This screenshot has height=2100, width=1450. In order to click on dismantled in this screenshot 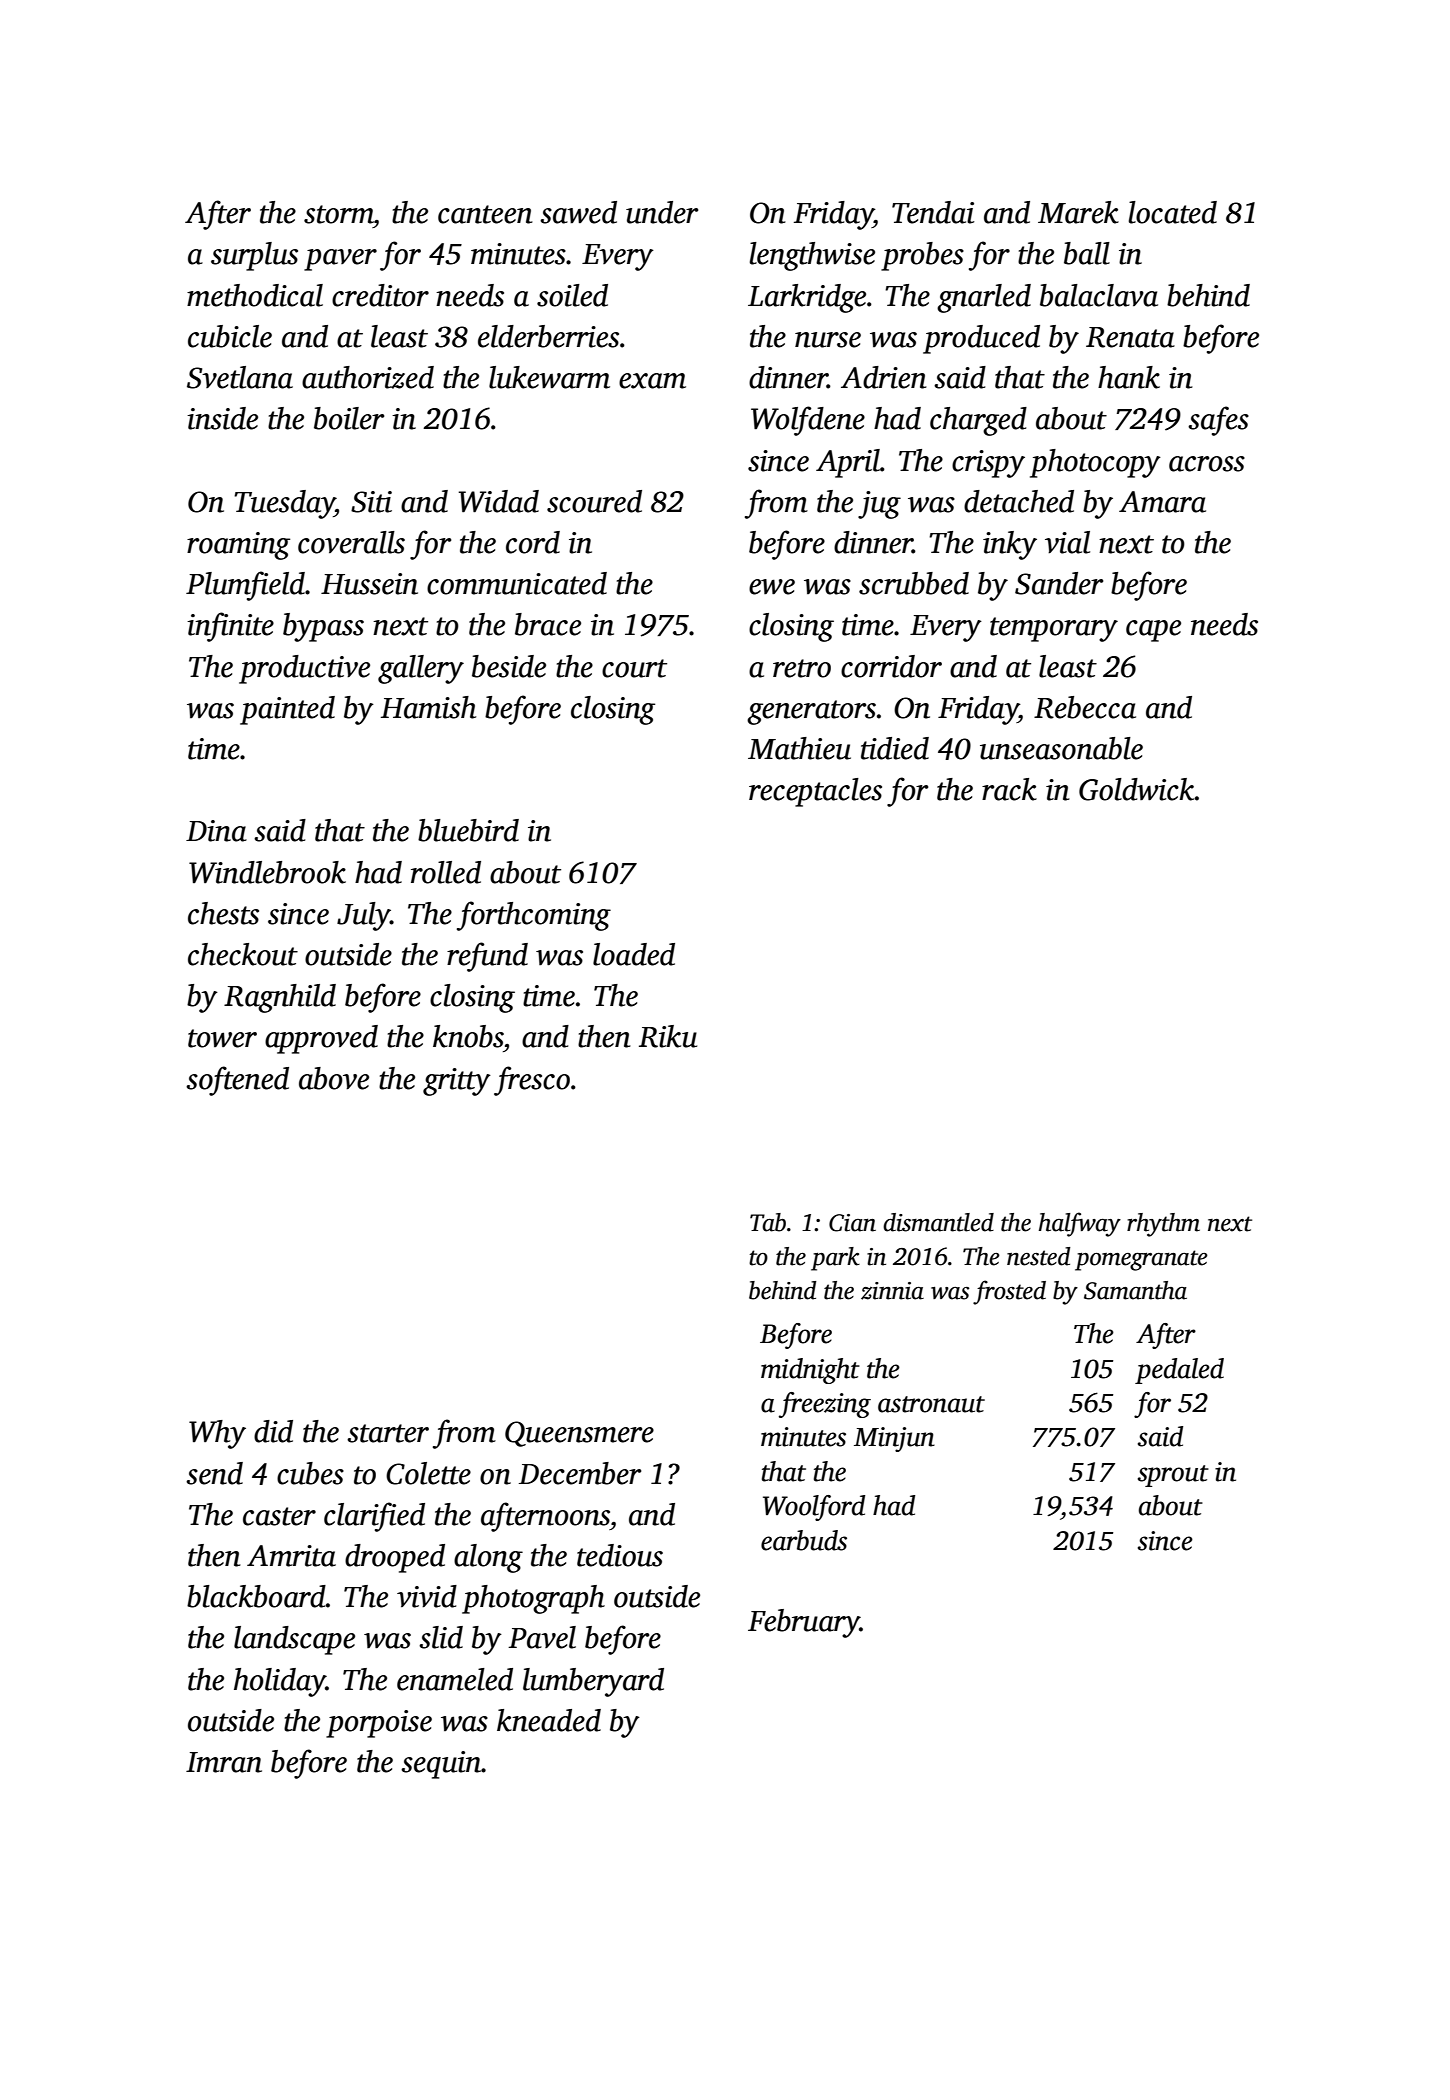, I will do `click(938, 1222)`.
